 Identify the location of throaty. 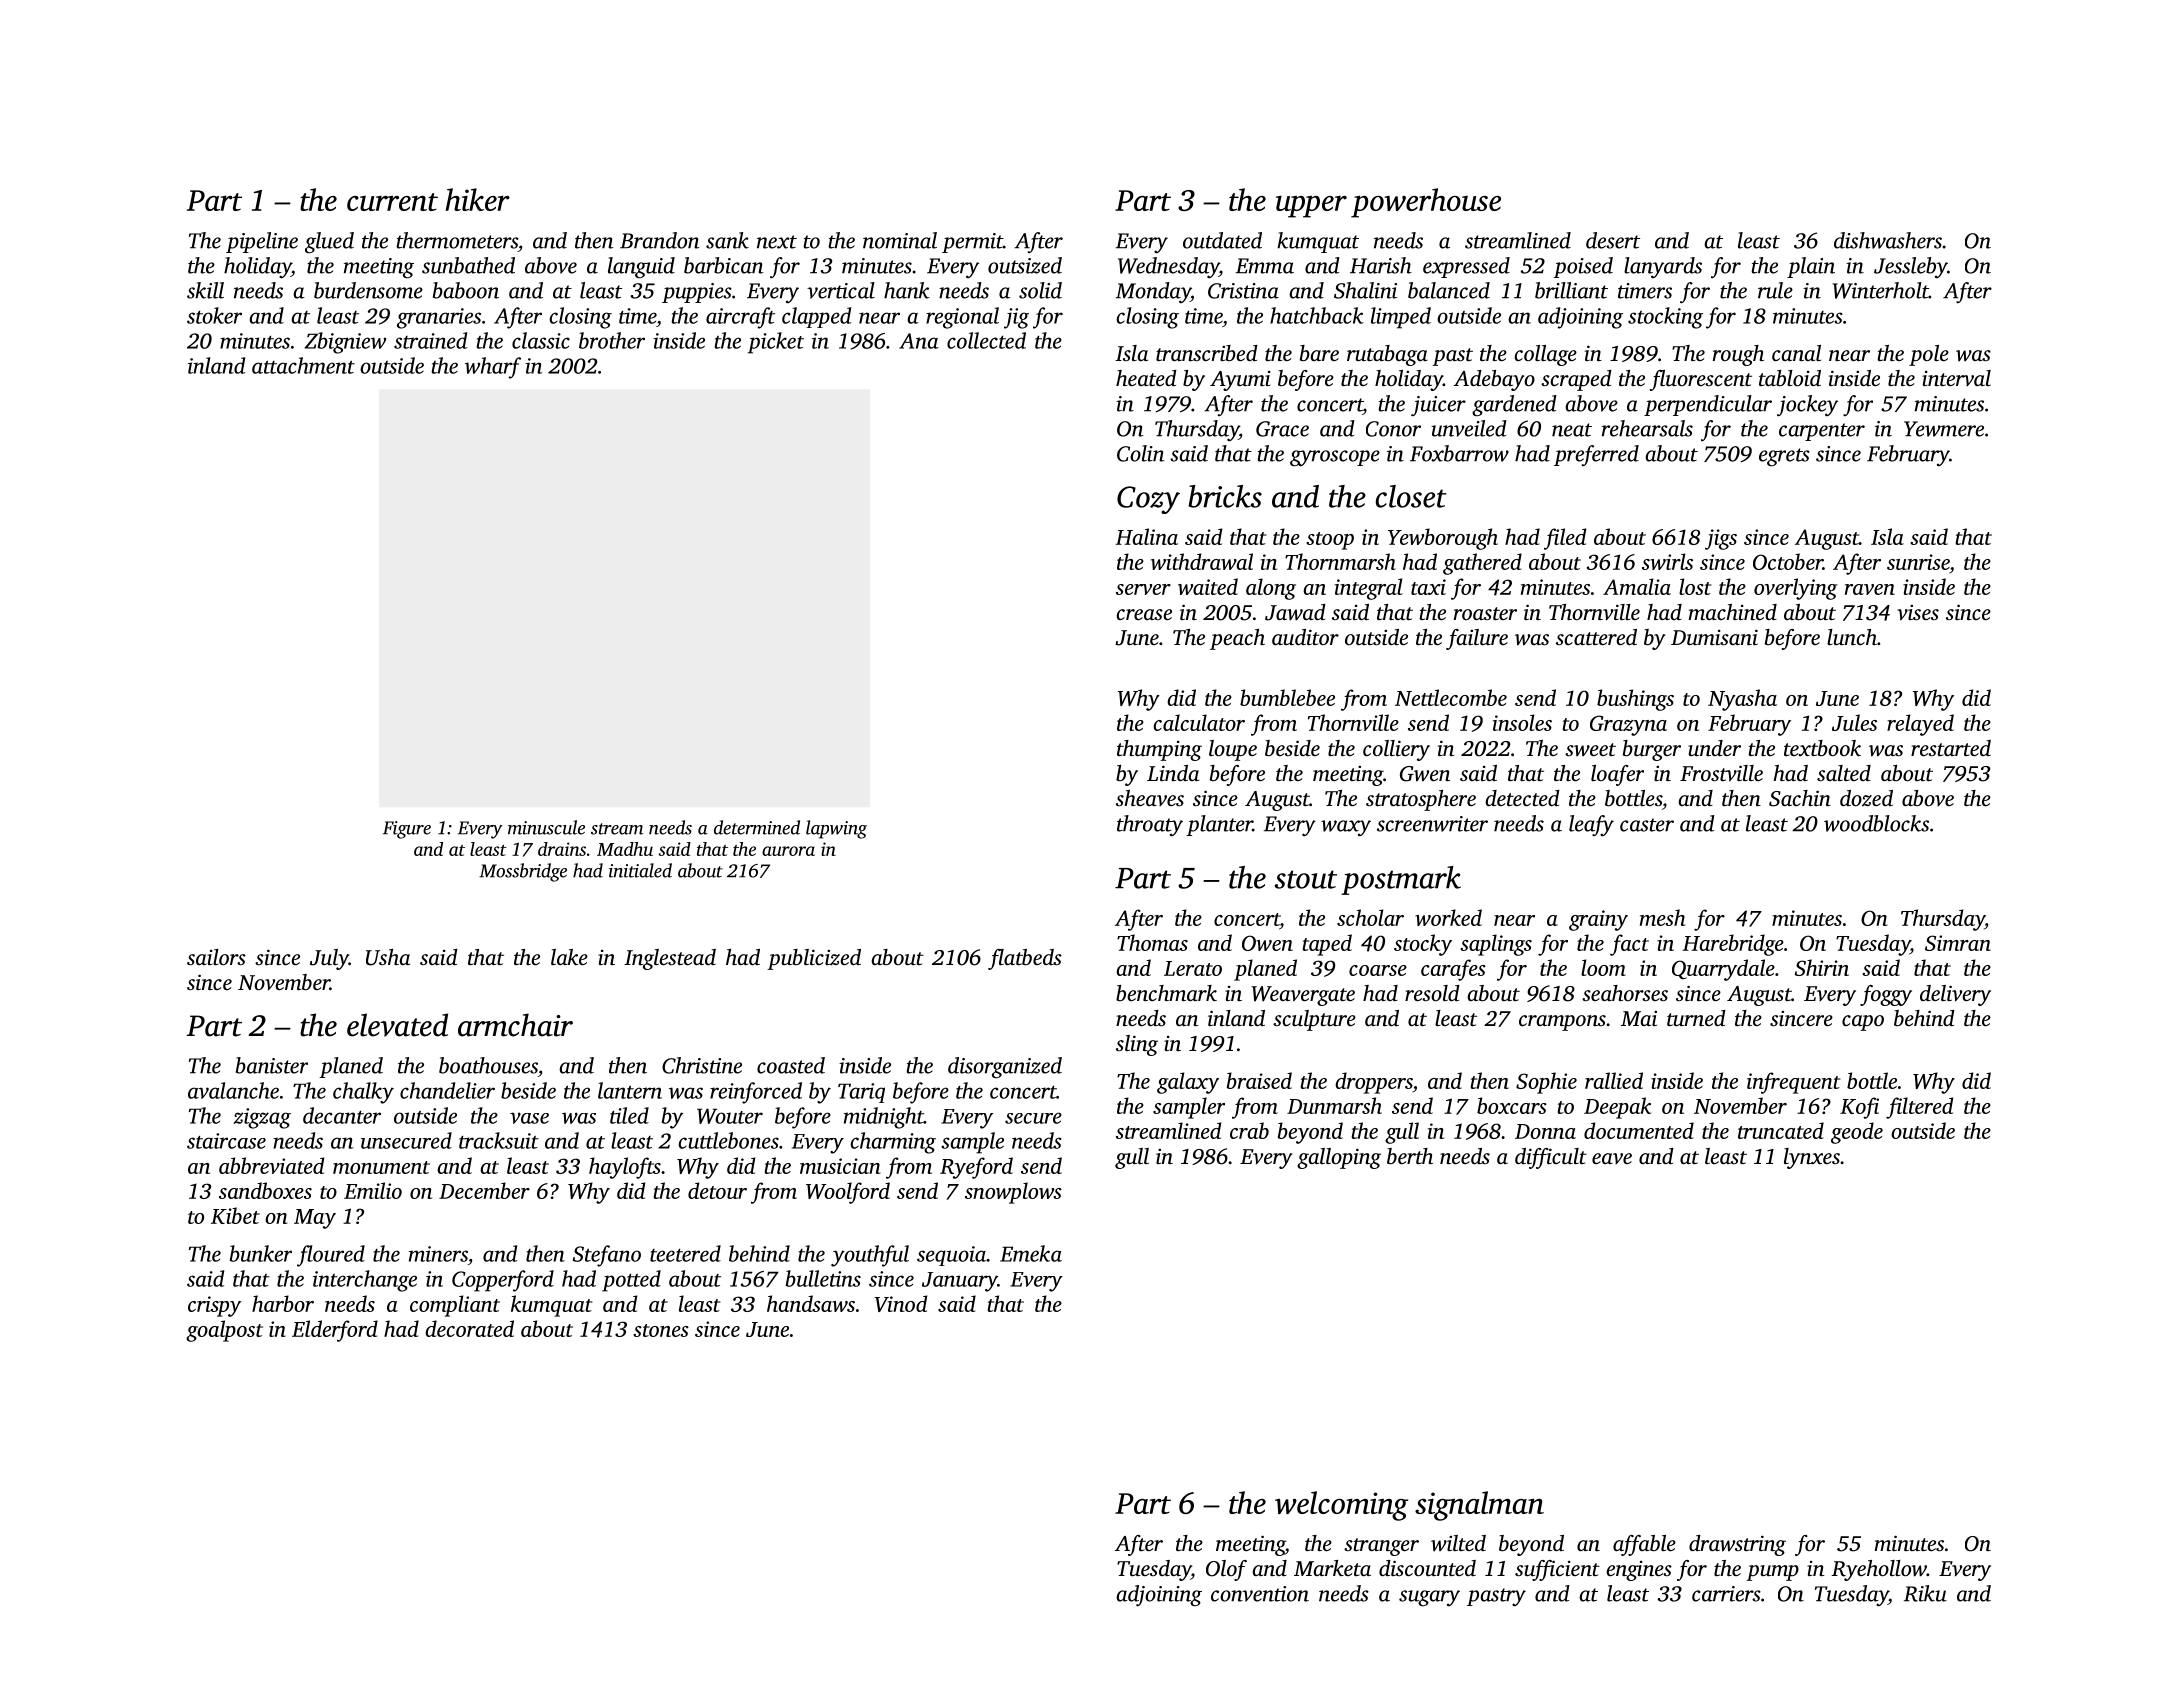
(1150, 826).
